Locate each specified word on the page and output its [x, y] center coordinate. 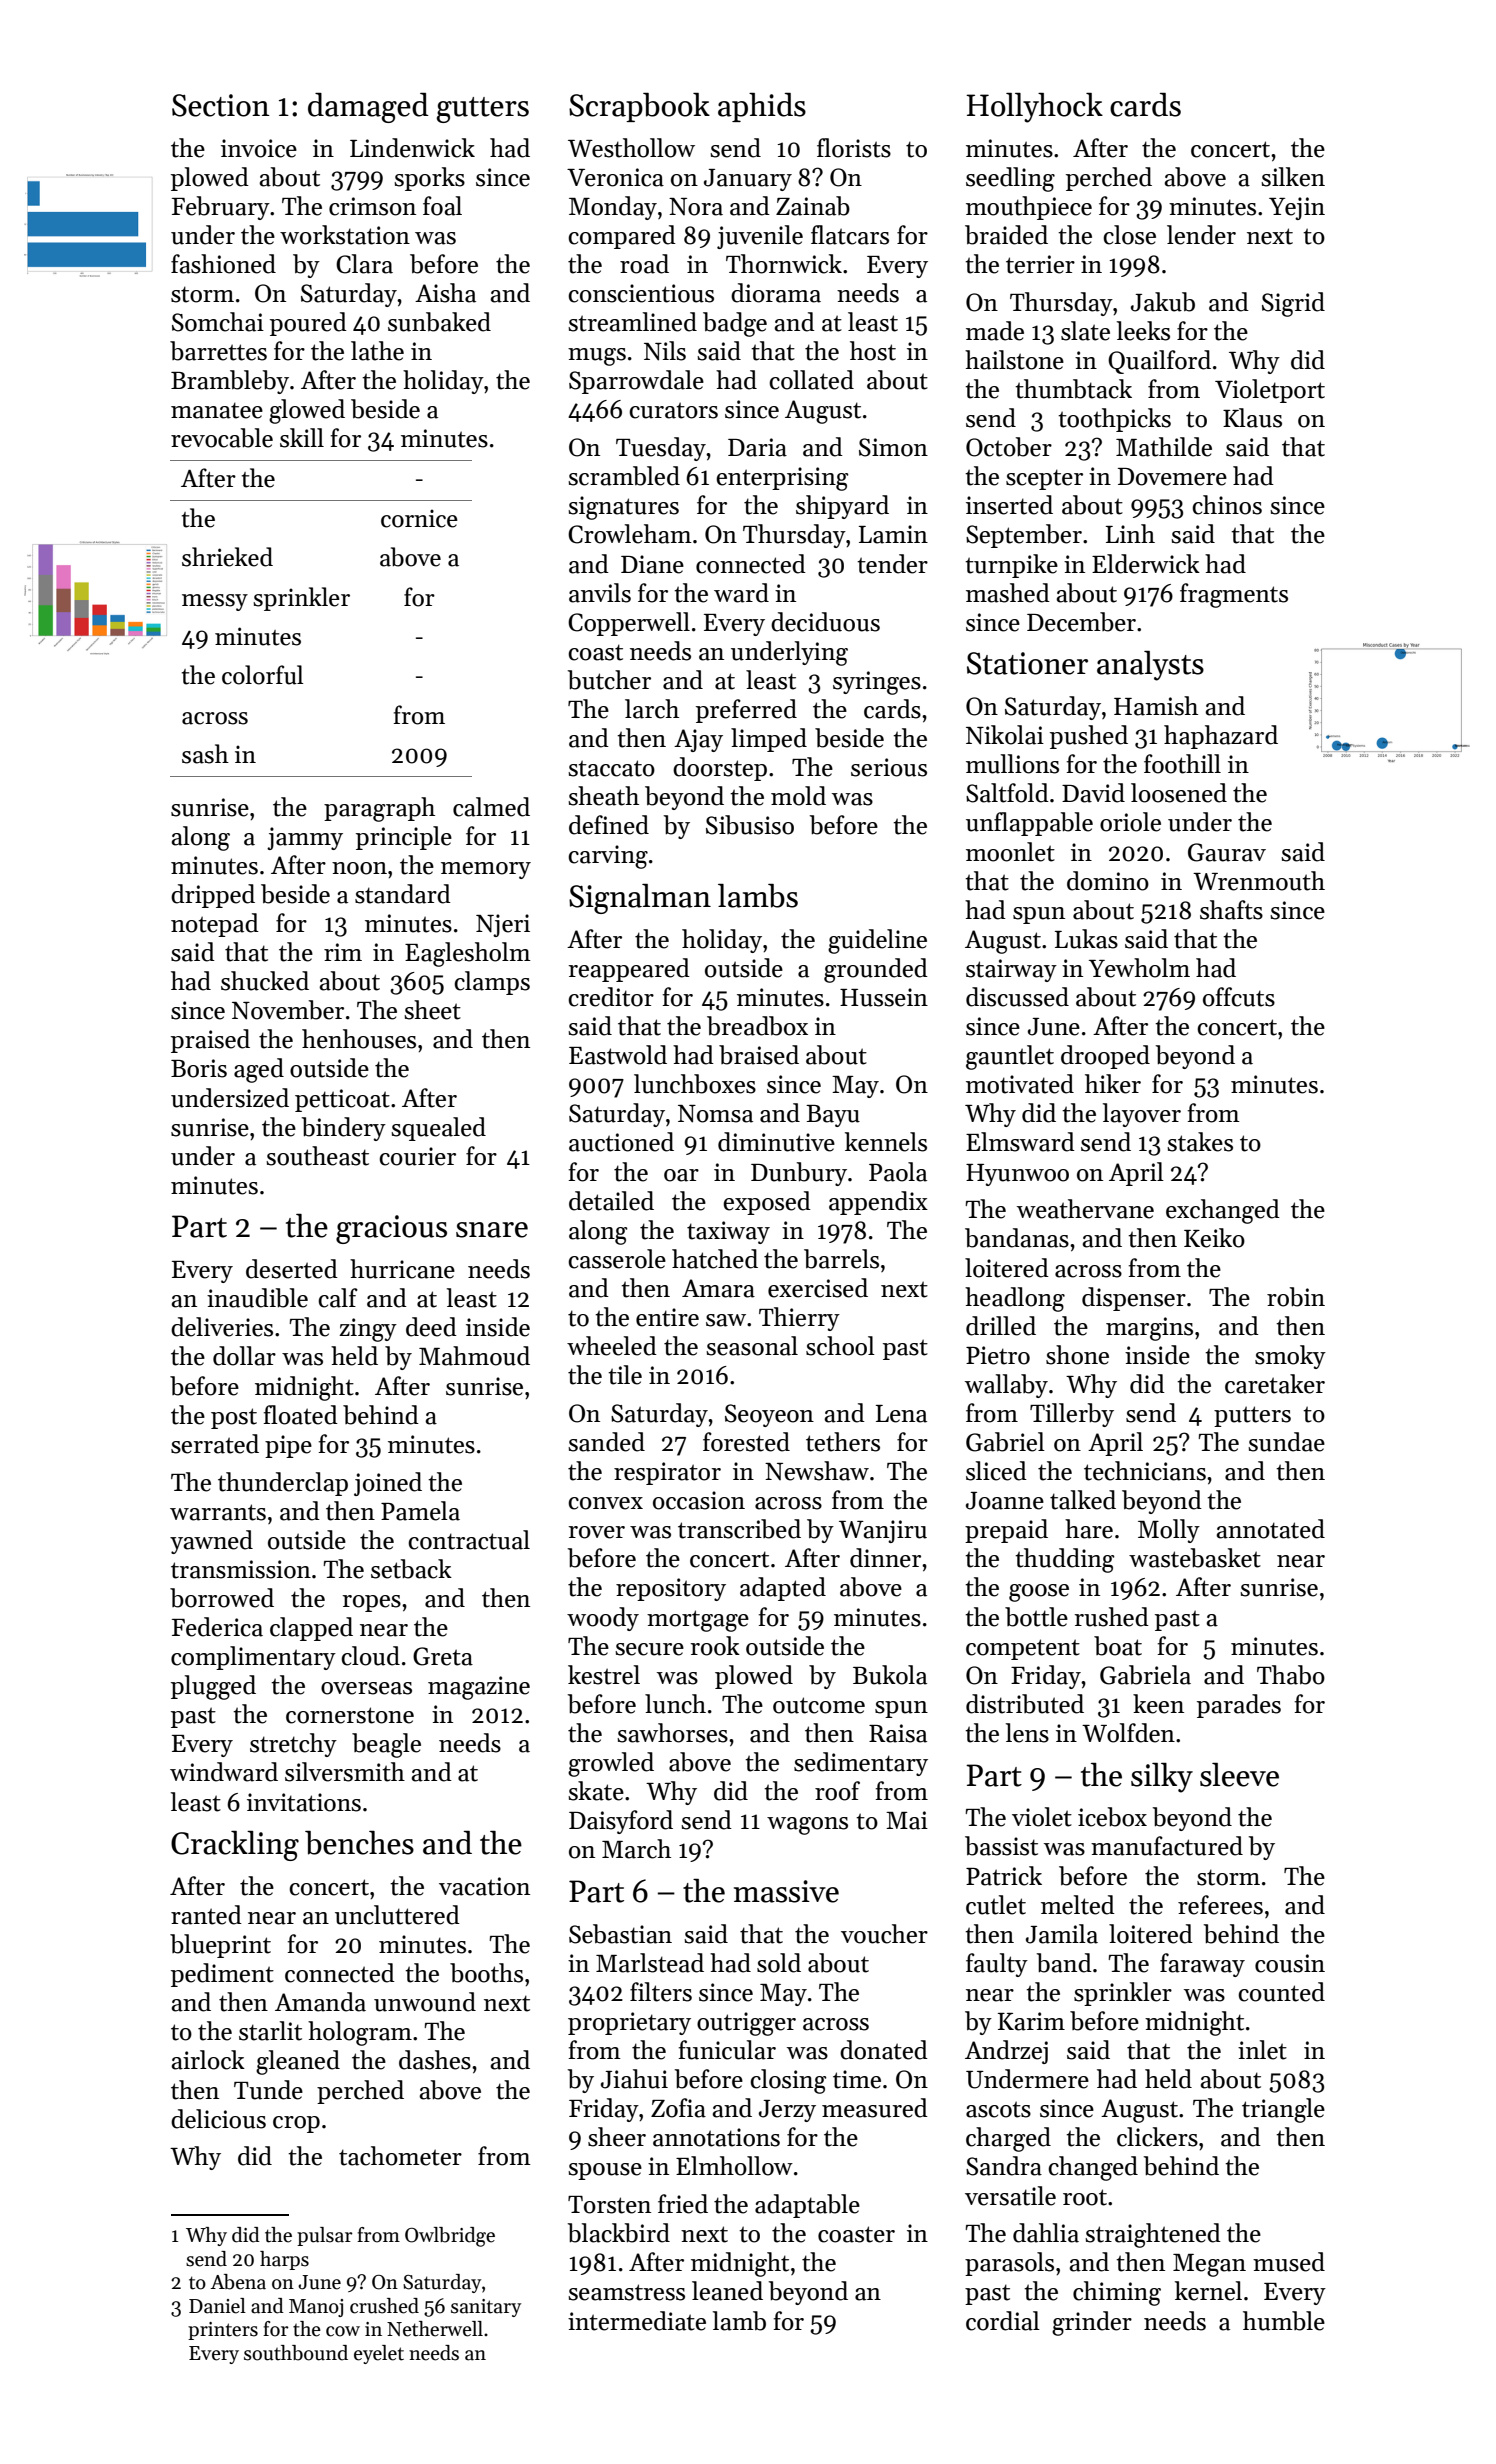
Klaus [1252, 418]
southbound [296, 2353]
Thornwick [784, 264]
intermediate [637, 2321]
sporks [429, 179]
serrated [215, 1444]
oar [681, 1175]
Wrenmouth [1259, 881]
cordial [1003, 2321]
